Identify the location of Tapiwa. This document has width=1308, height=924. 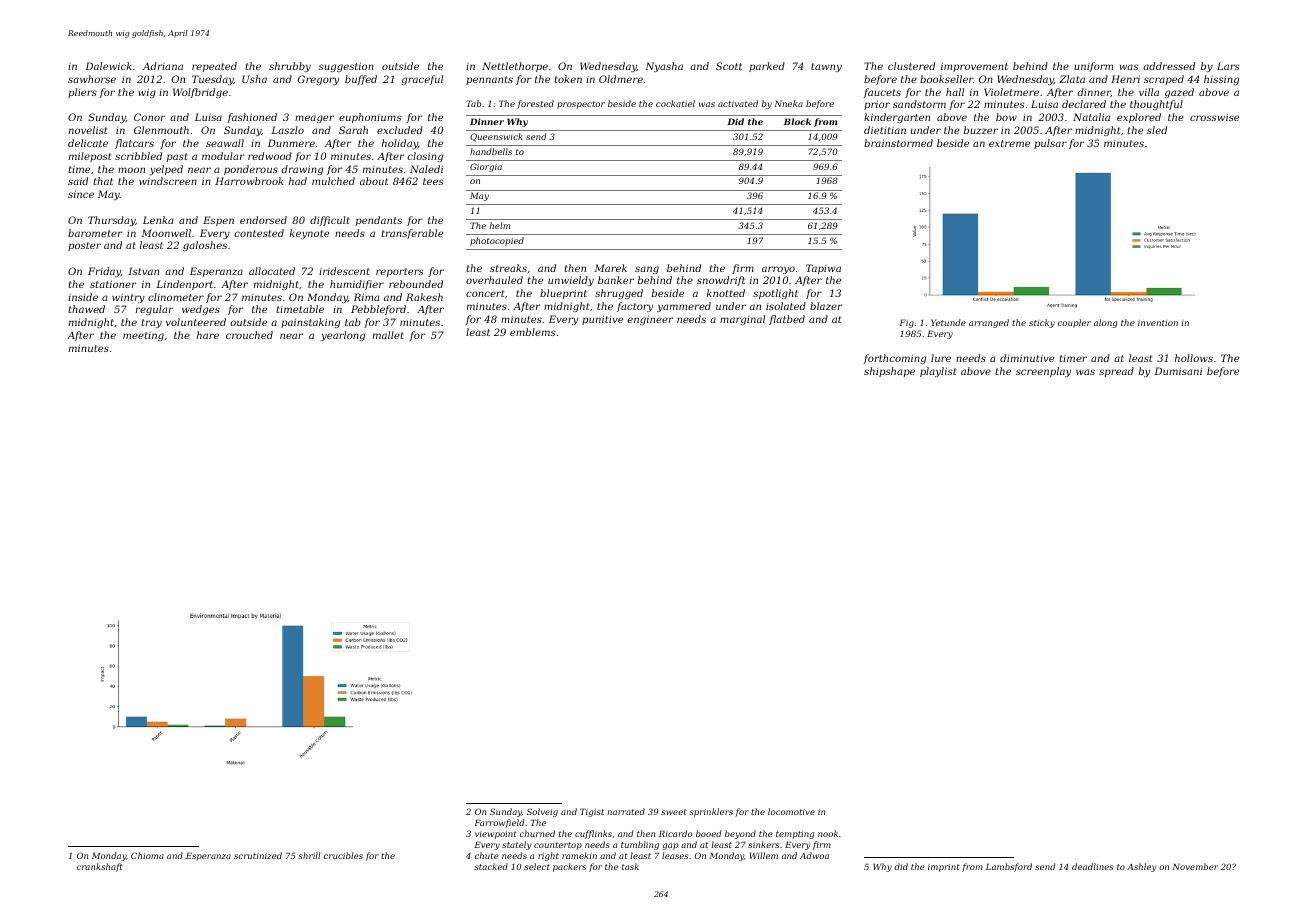
(823, 269).
